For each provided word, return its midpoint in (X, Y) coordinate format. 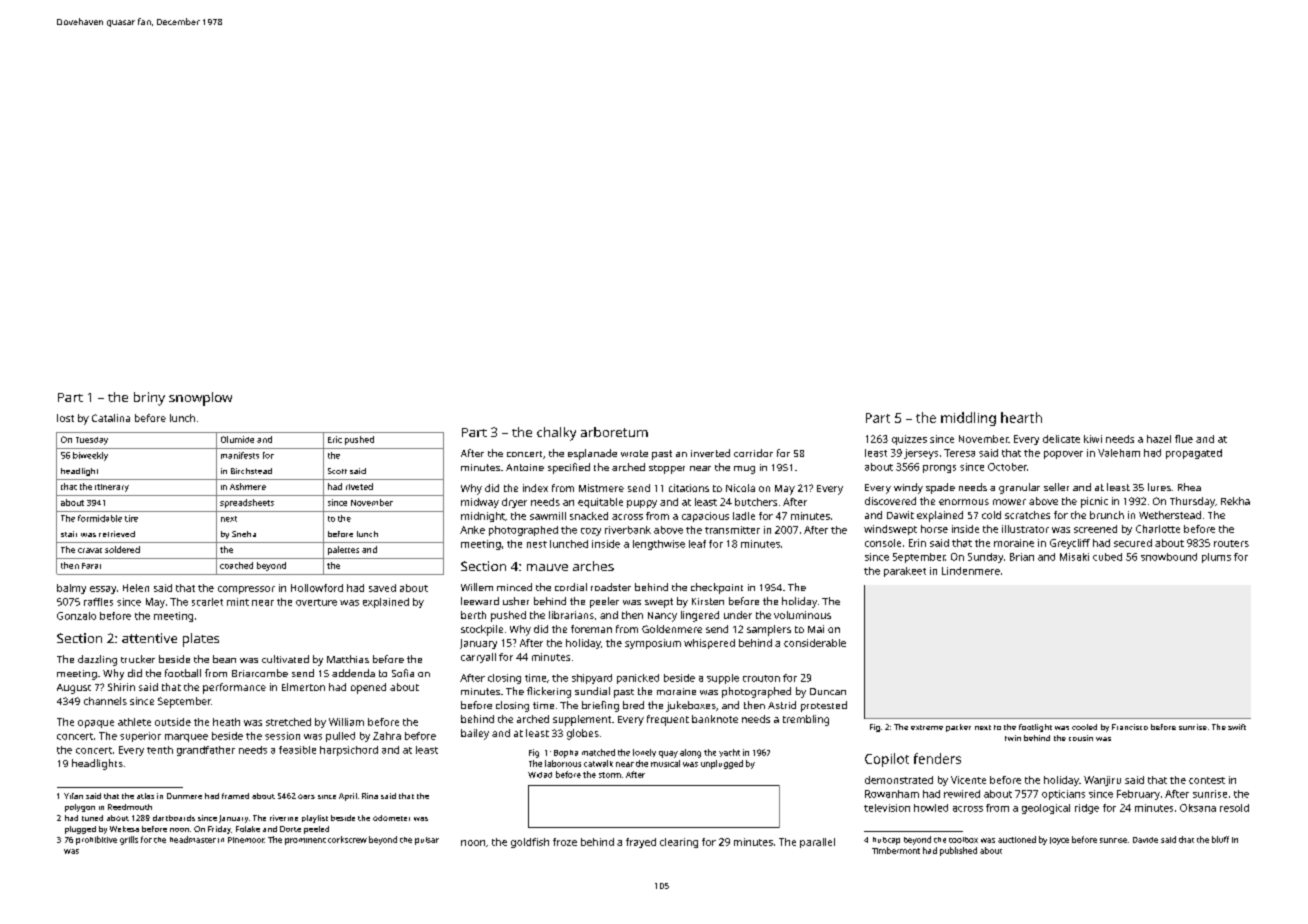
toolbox (963, 840)
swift (1237, 727)
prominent (305, 841)
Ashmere (248, 486)
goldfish (530, 843)
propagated (1194, 454)
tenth (160, 750)
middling (968, 419)
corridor (753, 453)
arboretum (614, 432)
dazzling (97, 660)
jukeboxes (691, 706)
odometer (391, 818)
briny (149, 399)
